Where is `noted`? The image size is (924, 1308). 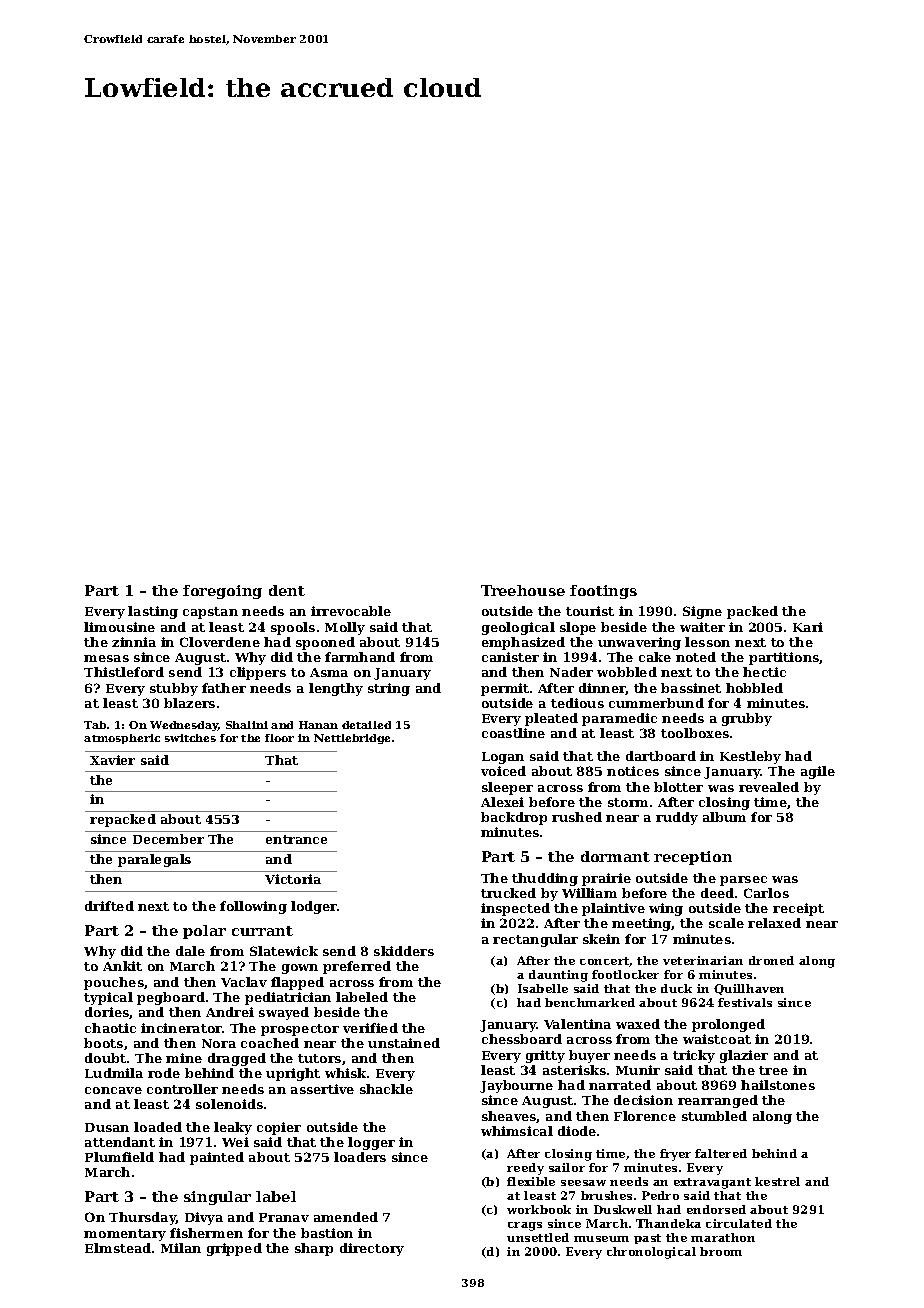
noted is located at coordinates (696, 657).
